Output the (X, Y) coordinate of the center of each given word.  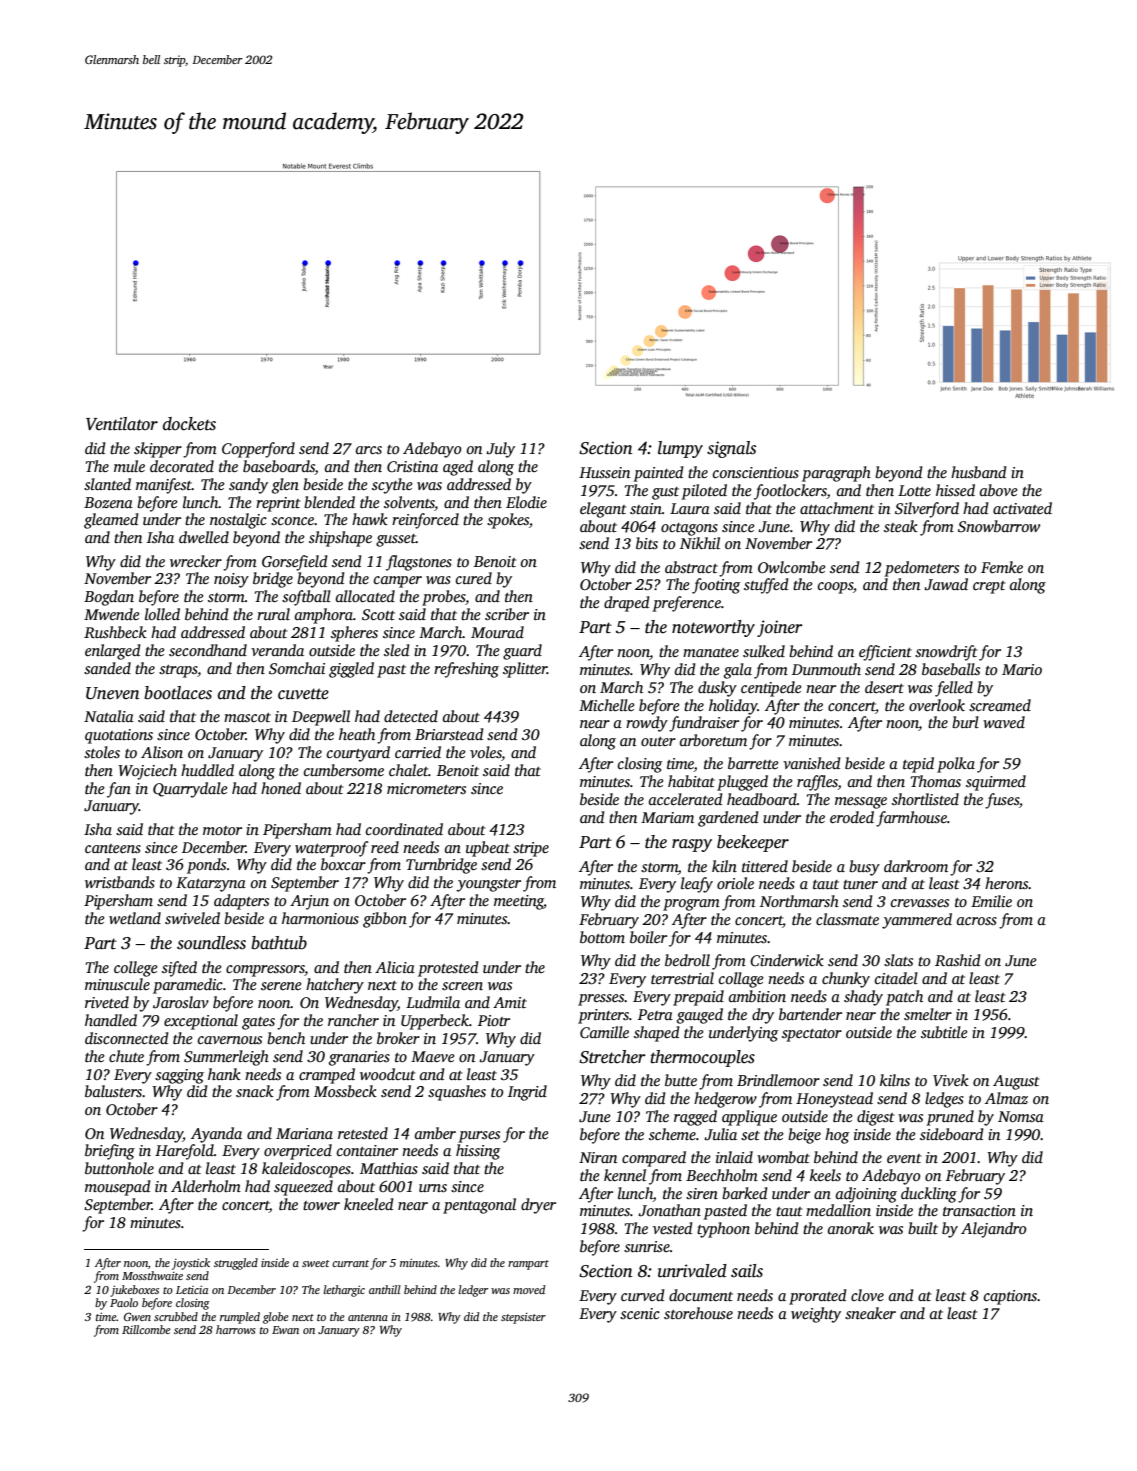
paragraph (836, 474)
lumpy (680, 449)
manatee (711, 652)
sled (397, 650)
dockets (189, 424)
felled (954, 689)
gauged (700, 1016)
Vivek (951, 1080)
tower (321, 1205)
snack (255, 1091)
